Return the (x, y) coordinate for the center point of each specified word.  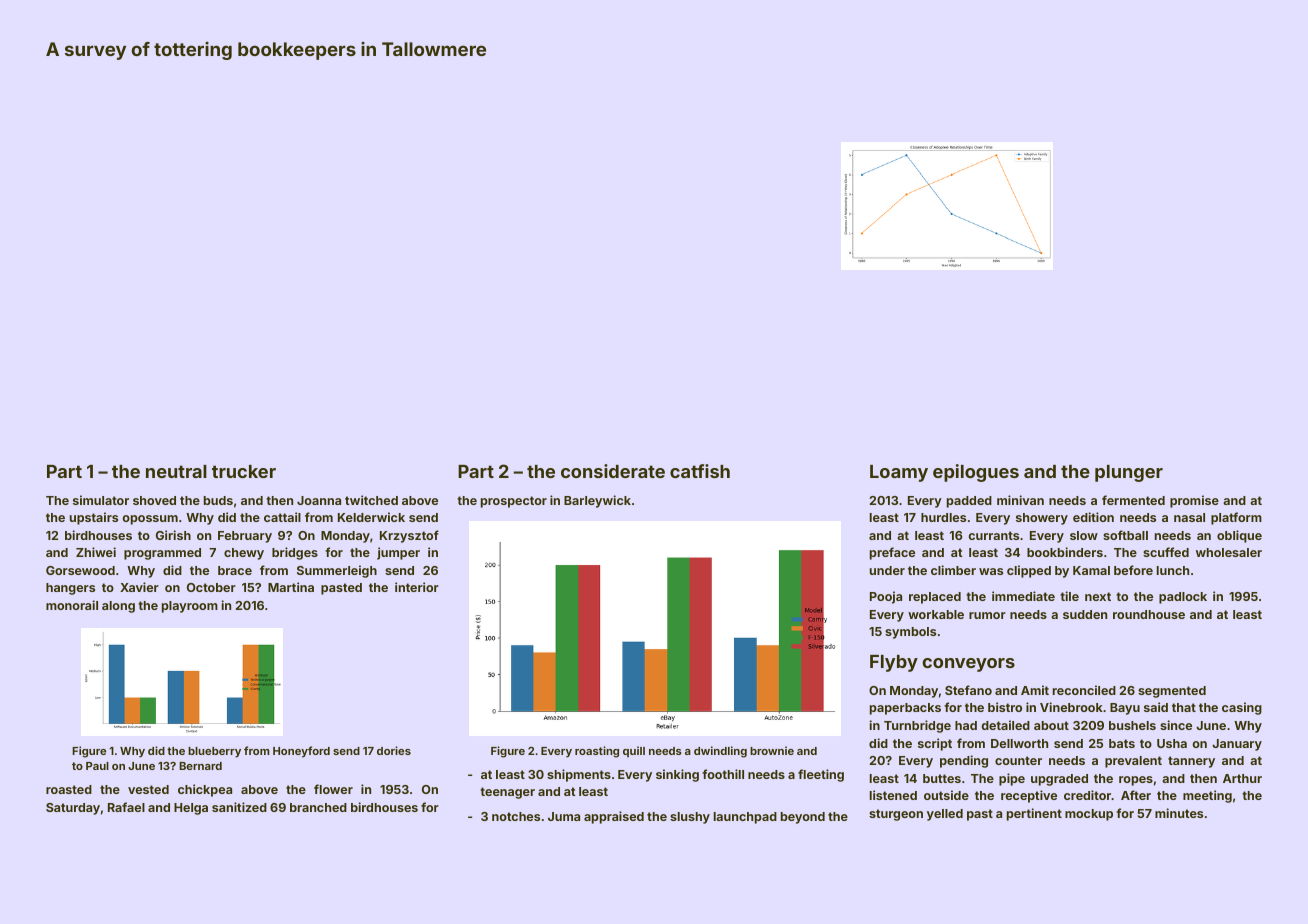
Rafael (126, 807)
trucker (244, 471)
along (118, 607)
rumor (987, 615)
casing (1242, 708)
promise (1194, 501)
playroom (190, 607)
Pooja (886, 597)
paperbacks (905, 709)
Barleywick (597, 501)
